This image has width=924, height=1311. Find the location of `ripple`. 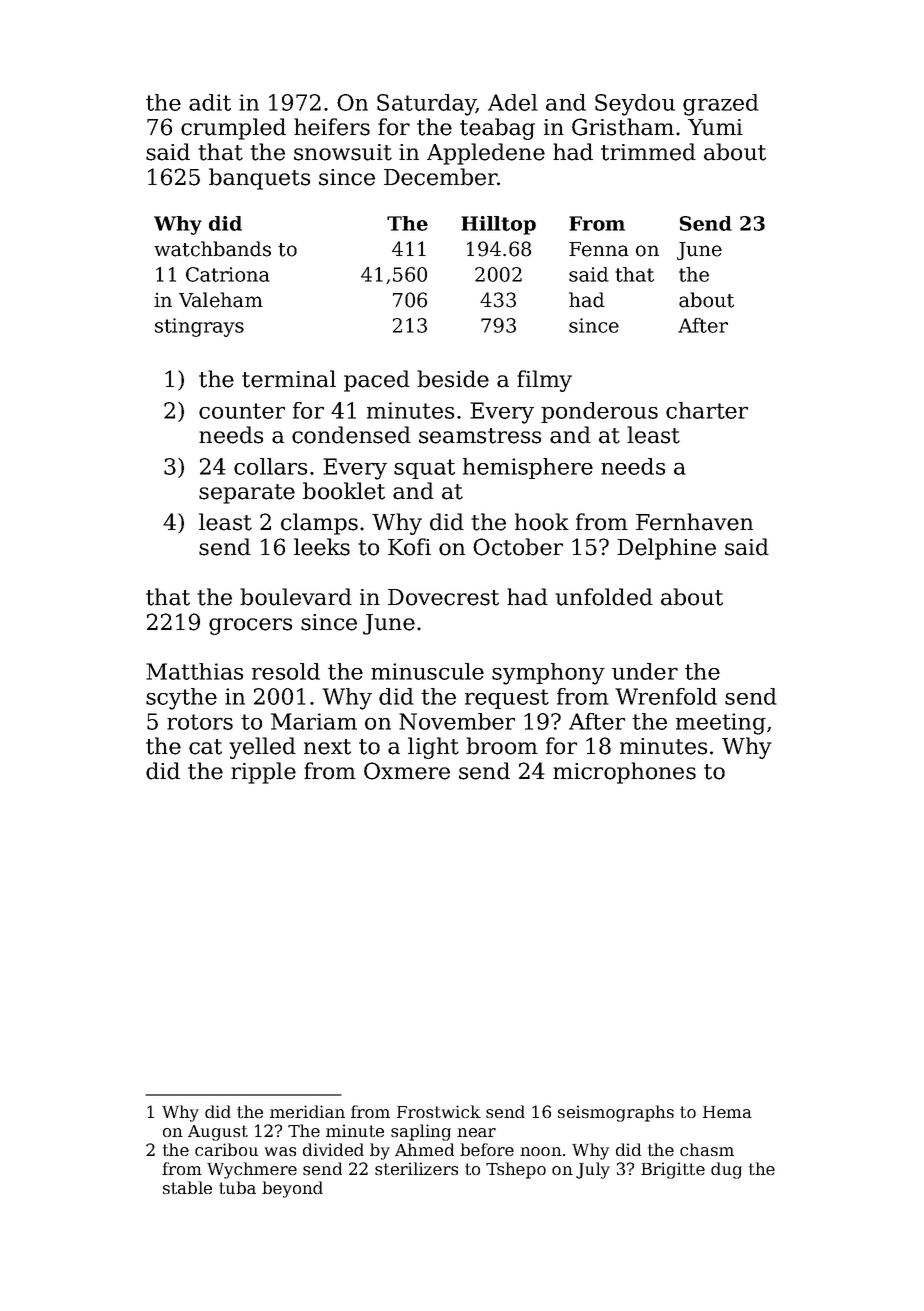

ripple is located at coordinates (263, 773).
